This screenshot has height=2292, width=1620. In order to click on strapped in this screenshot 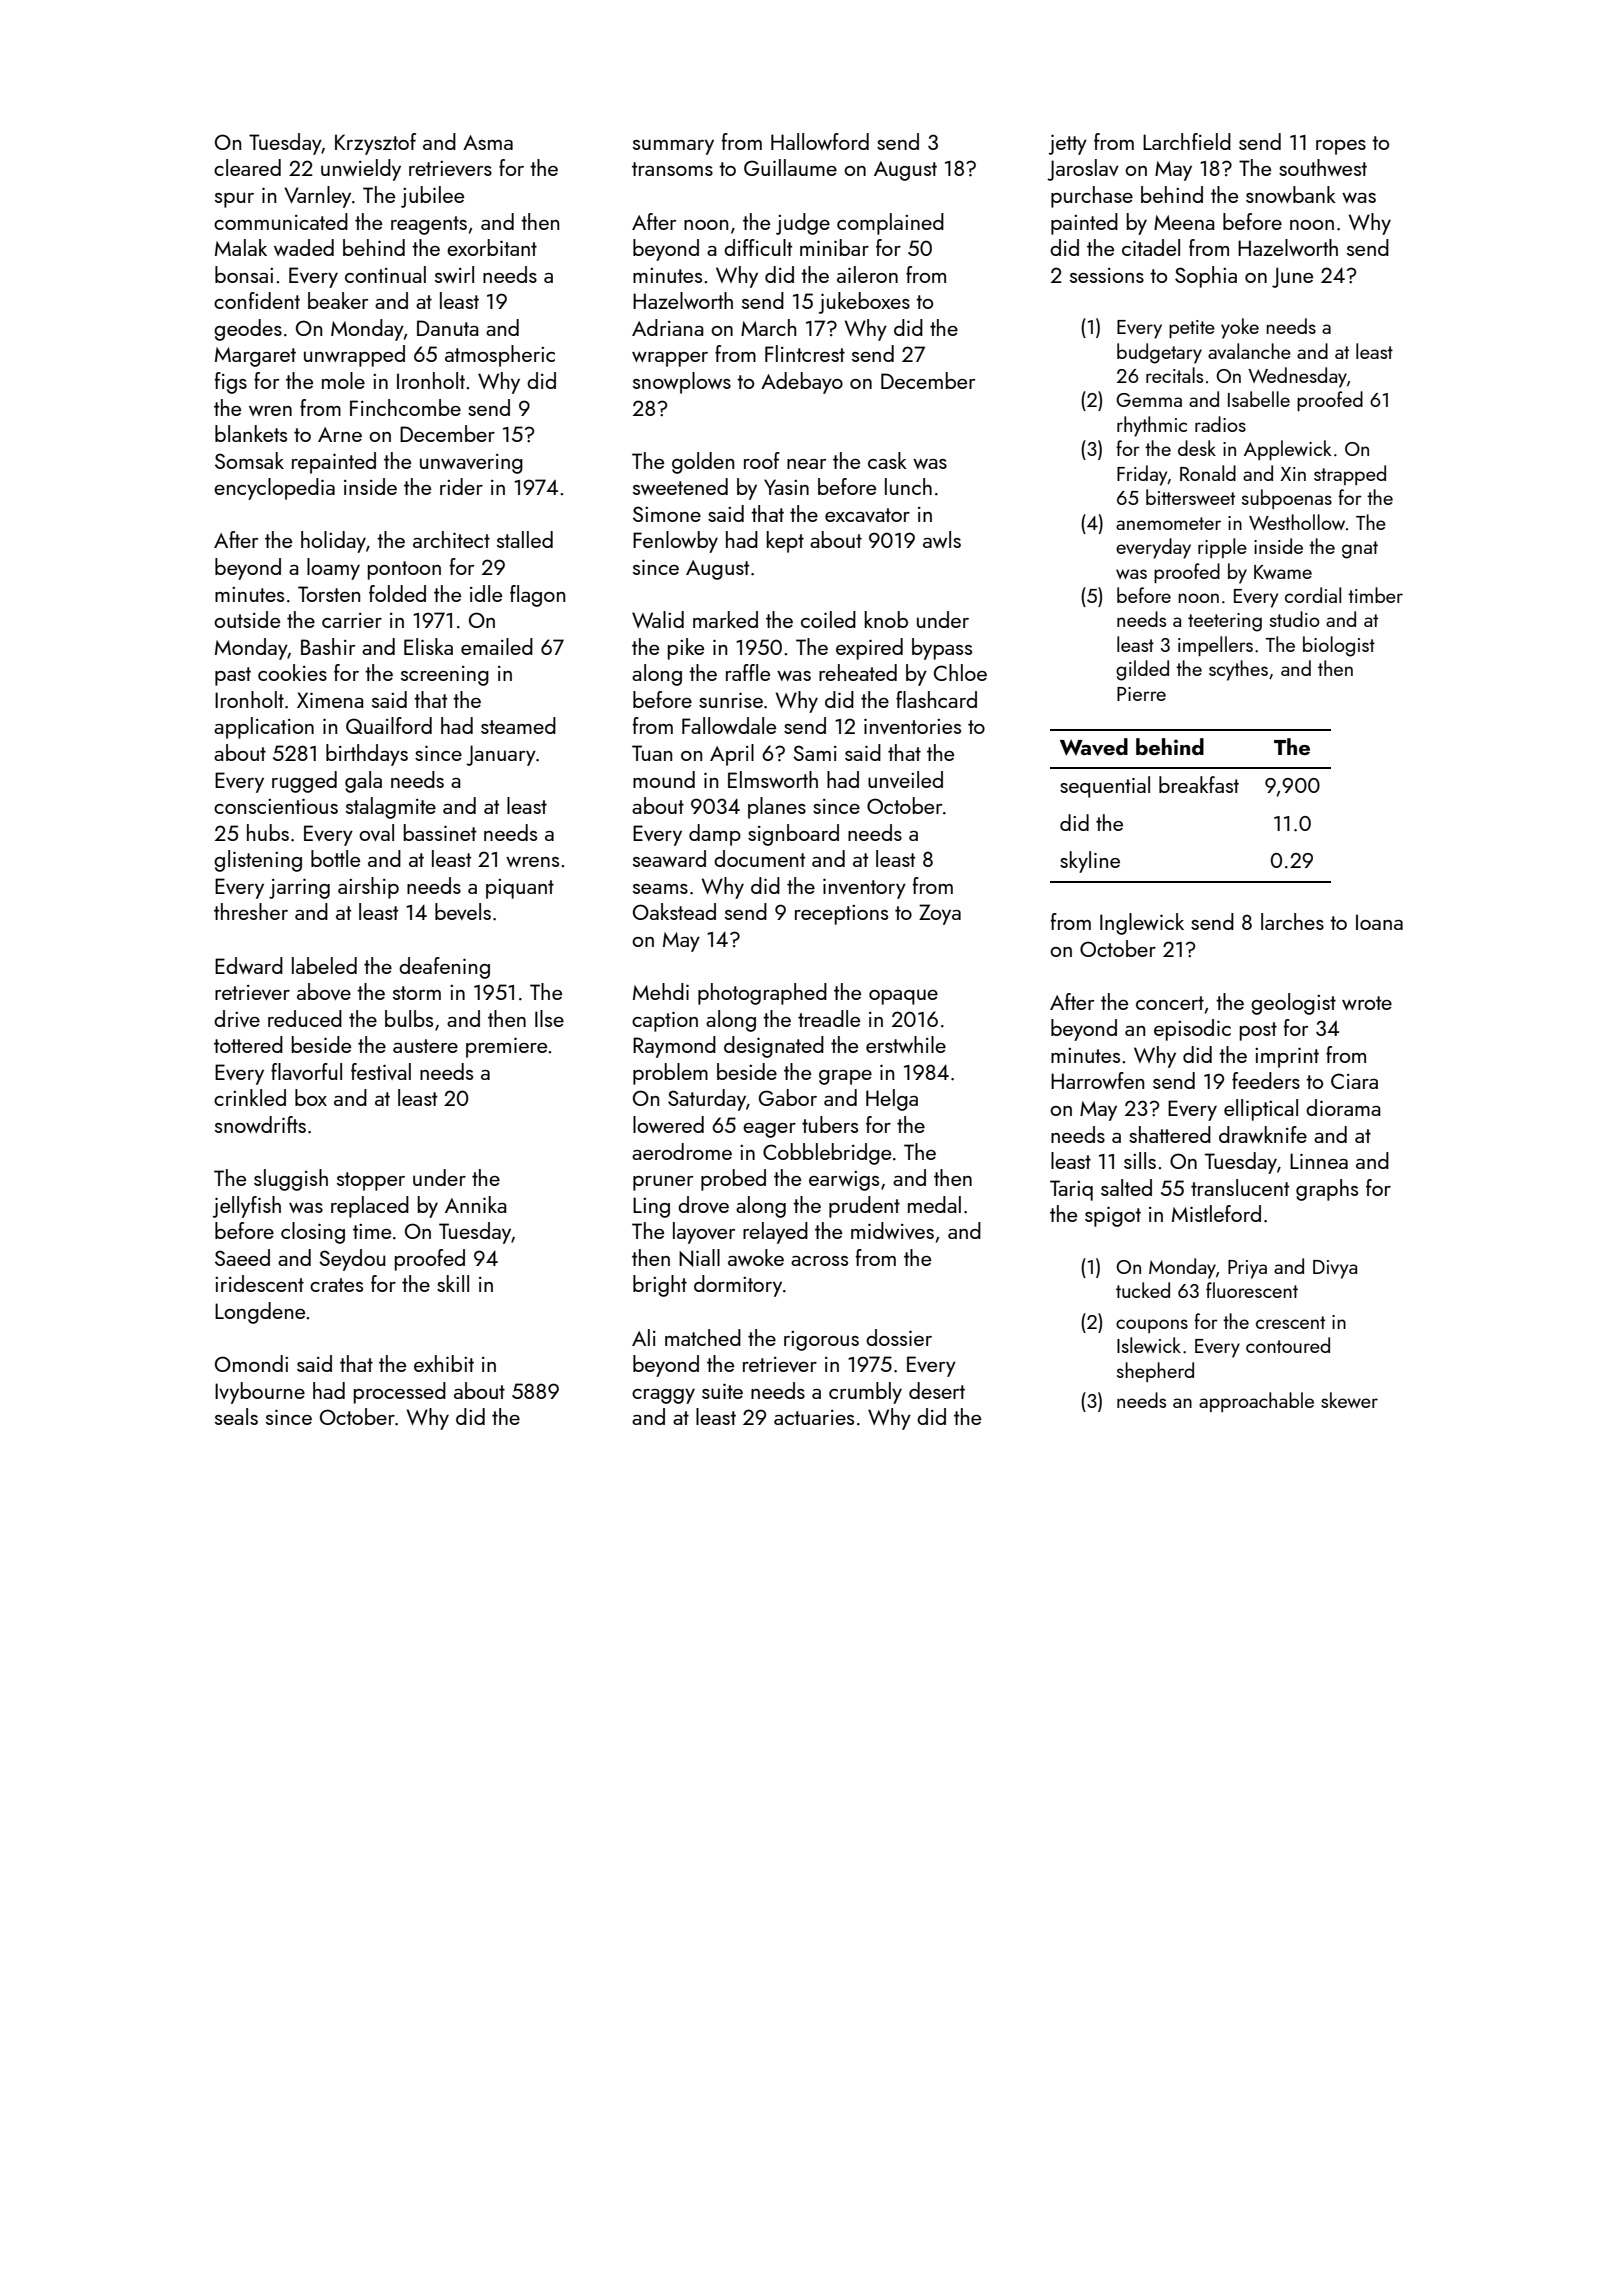, I will do `click(1350, 475)`.
